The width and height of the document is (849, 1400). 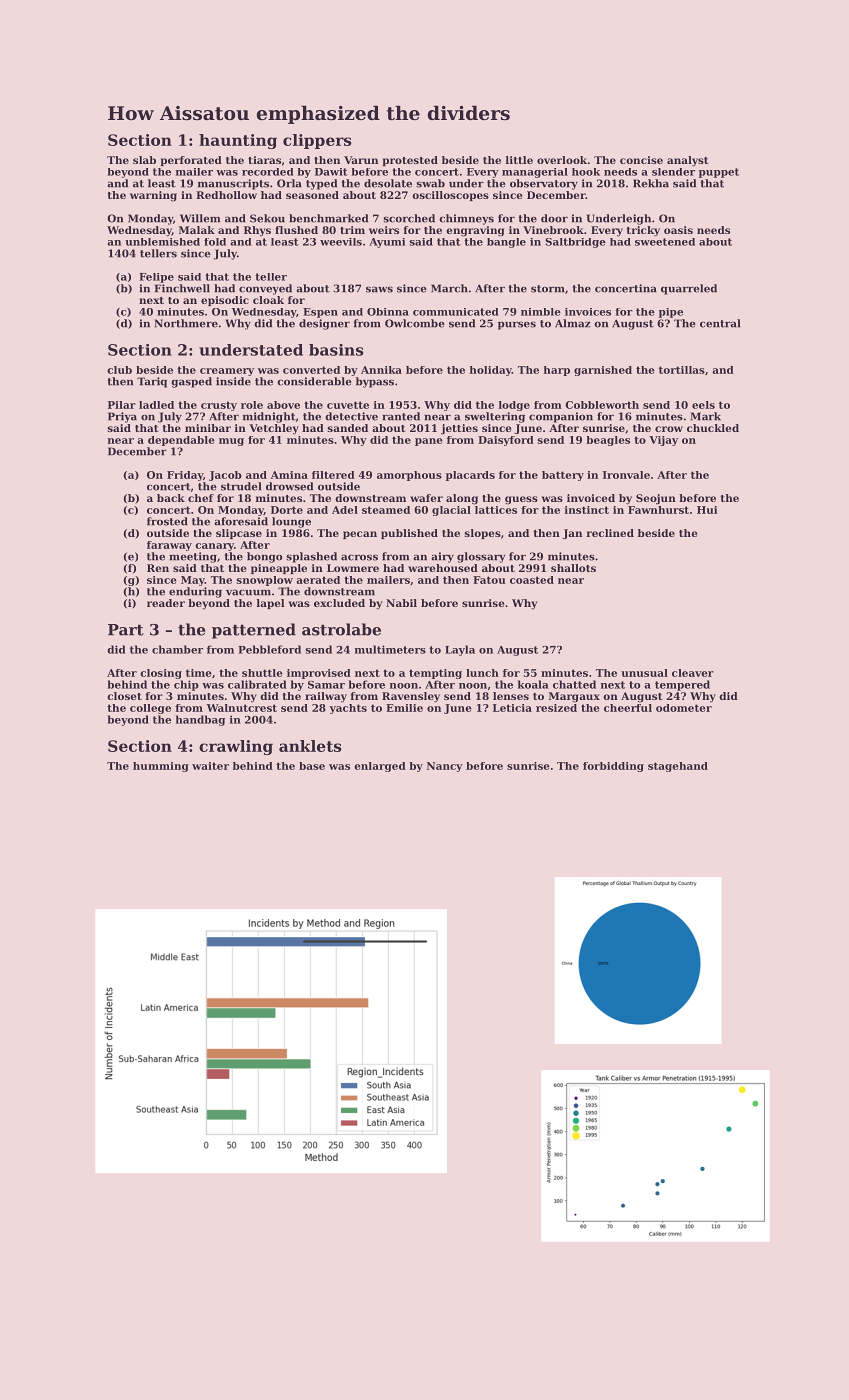 I want to click on clippers, so click(x=317, y=141).
